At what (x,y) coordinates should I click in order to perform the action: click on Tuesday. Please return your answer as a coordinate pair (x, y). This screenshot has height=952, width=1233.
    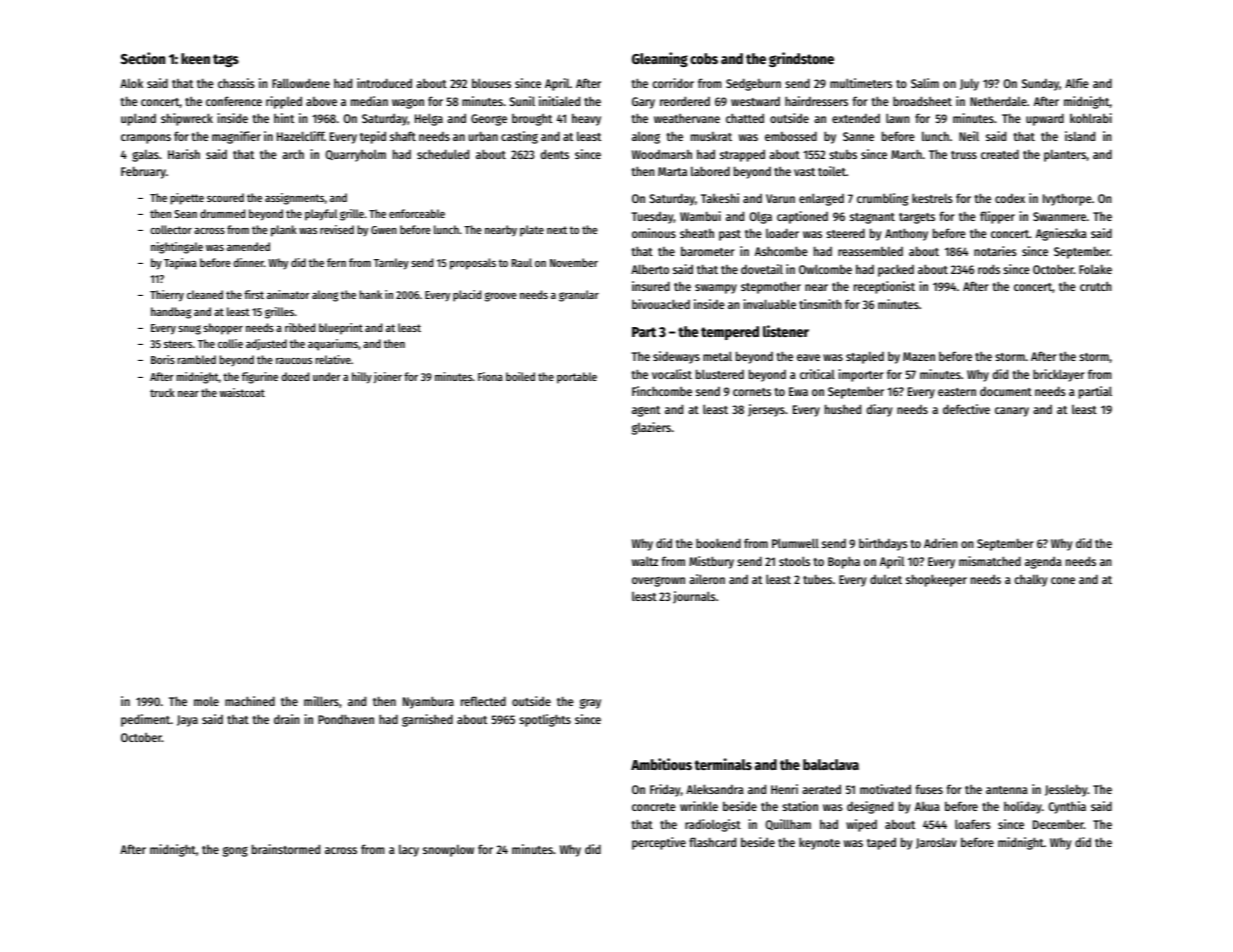
    Looking at the image, I should click on (652, 218).
